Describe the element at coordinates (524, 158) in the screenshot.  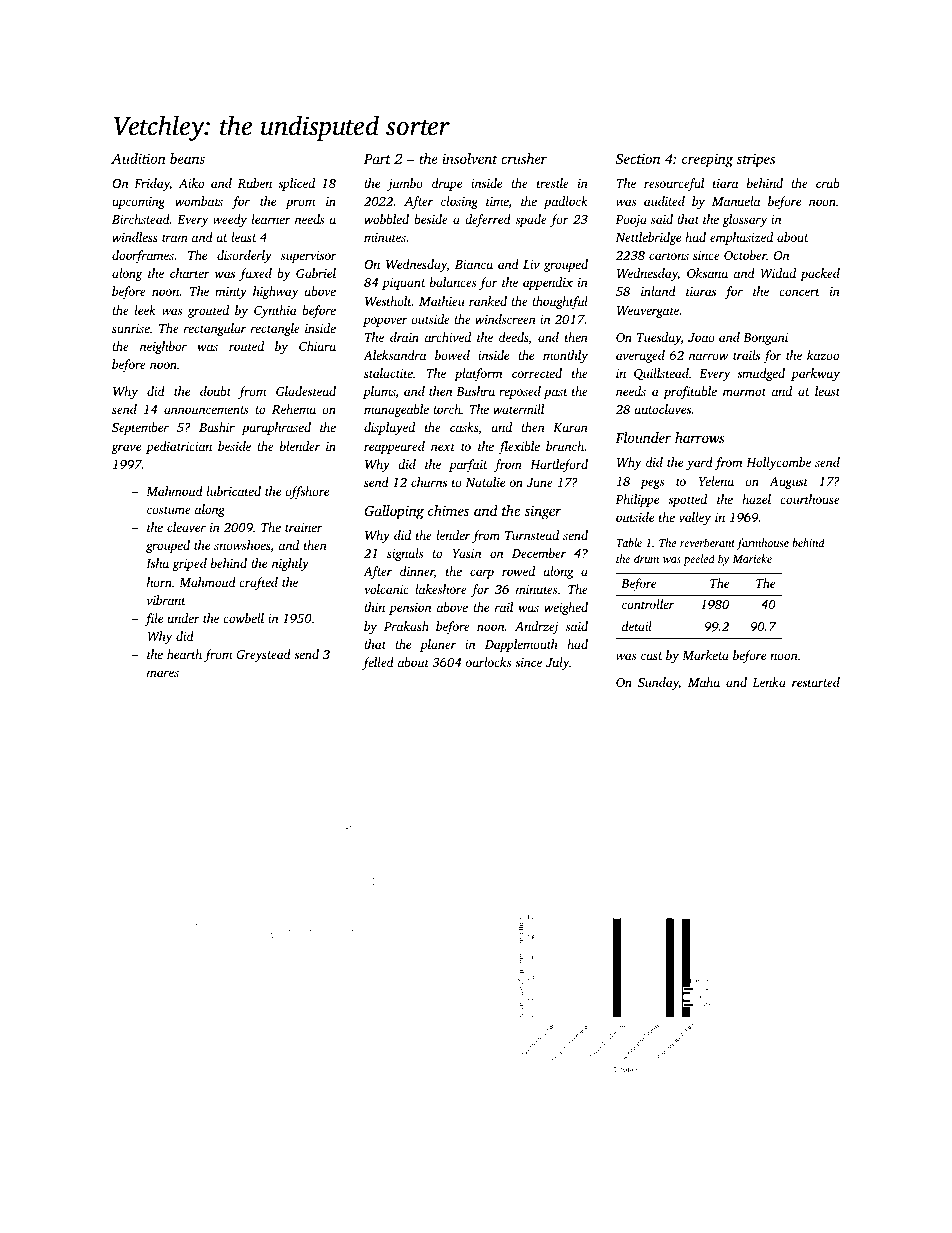
I see `crusher` at that location.
